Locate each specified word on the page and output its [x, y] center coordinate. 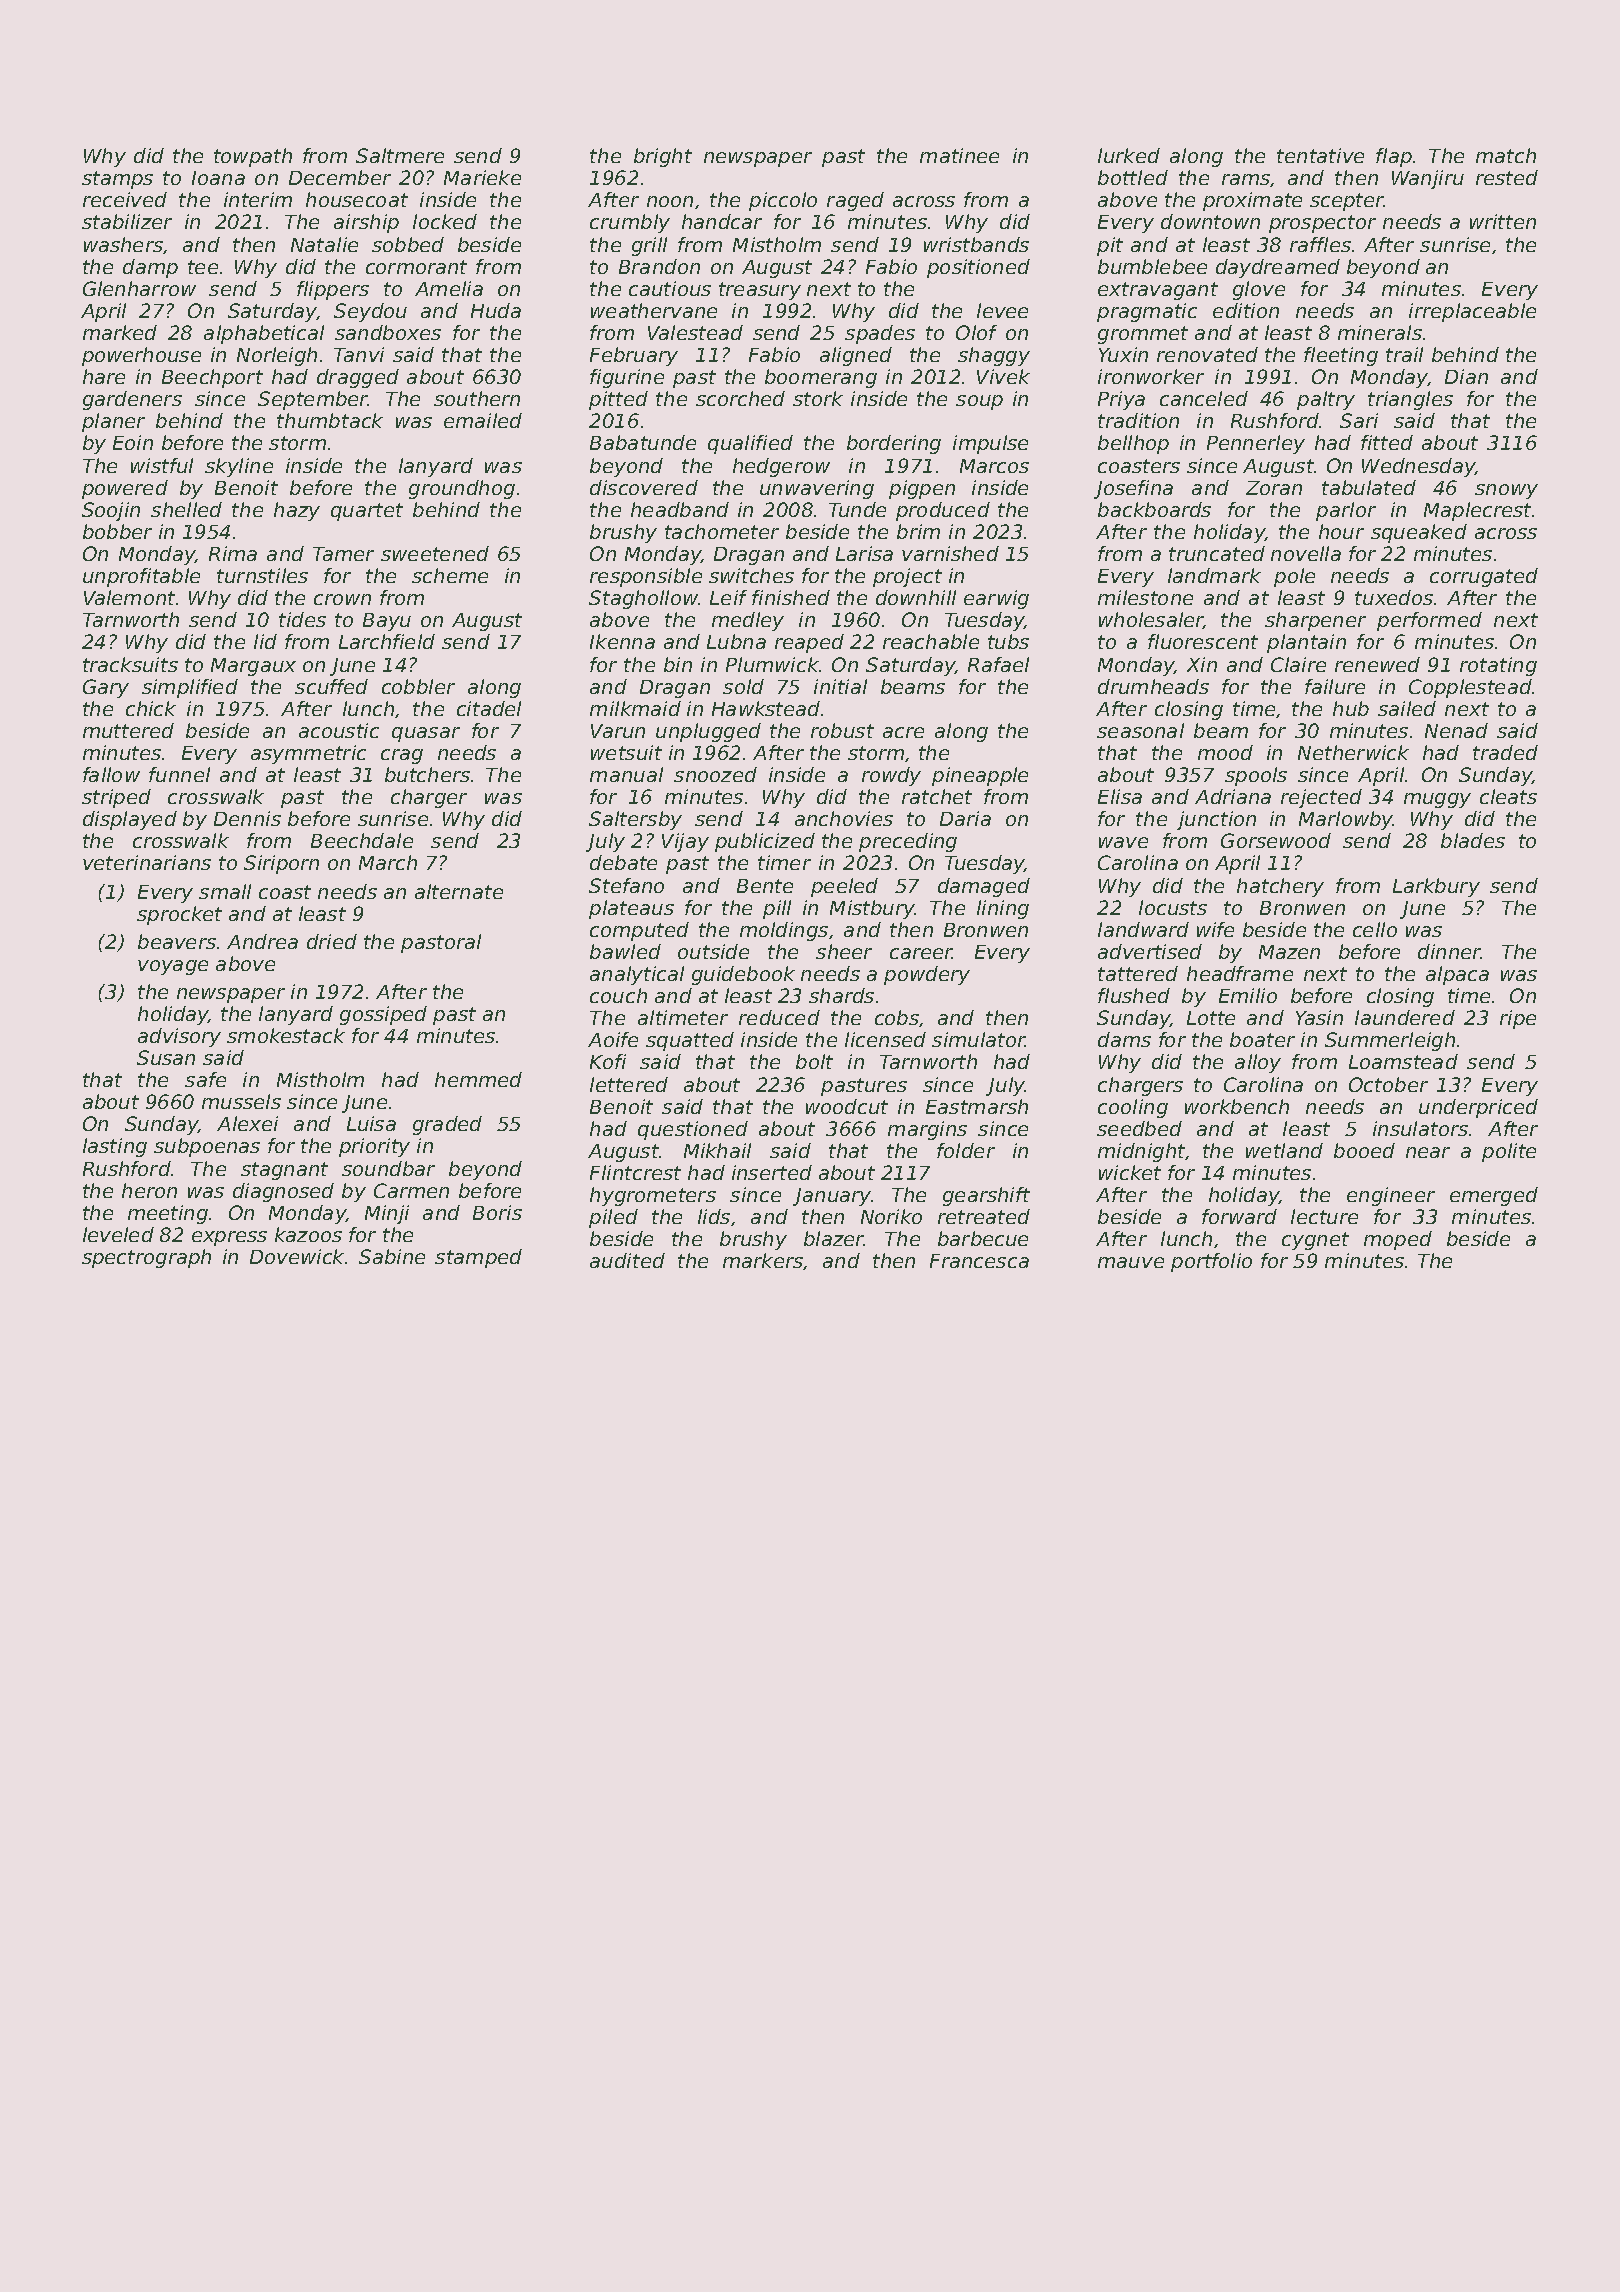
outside [713, 951]
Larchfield [387, 641]
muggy [1437, 800]
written [1503, 221]
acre [903, 732]
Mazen [1289, 952]
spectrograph [146, 1258]
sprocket [179, 915]
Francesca [979, 1261]
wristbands [976, 244]
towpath [253, 157]
